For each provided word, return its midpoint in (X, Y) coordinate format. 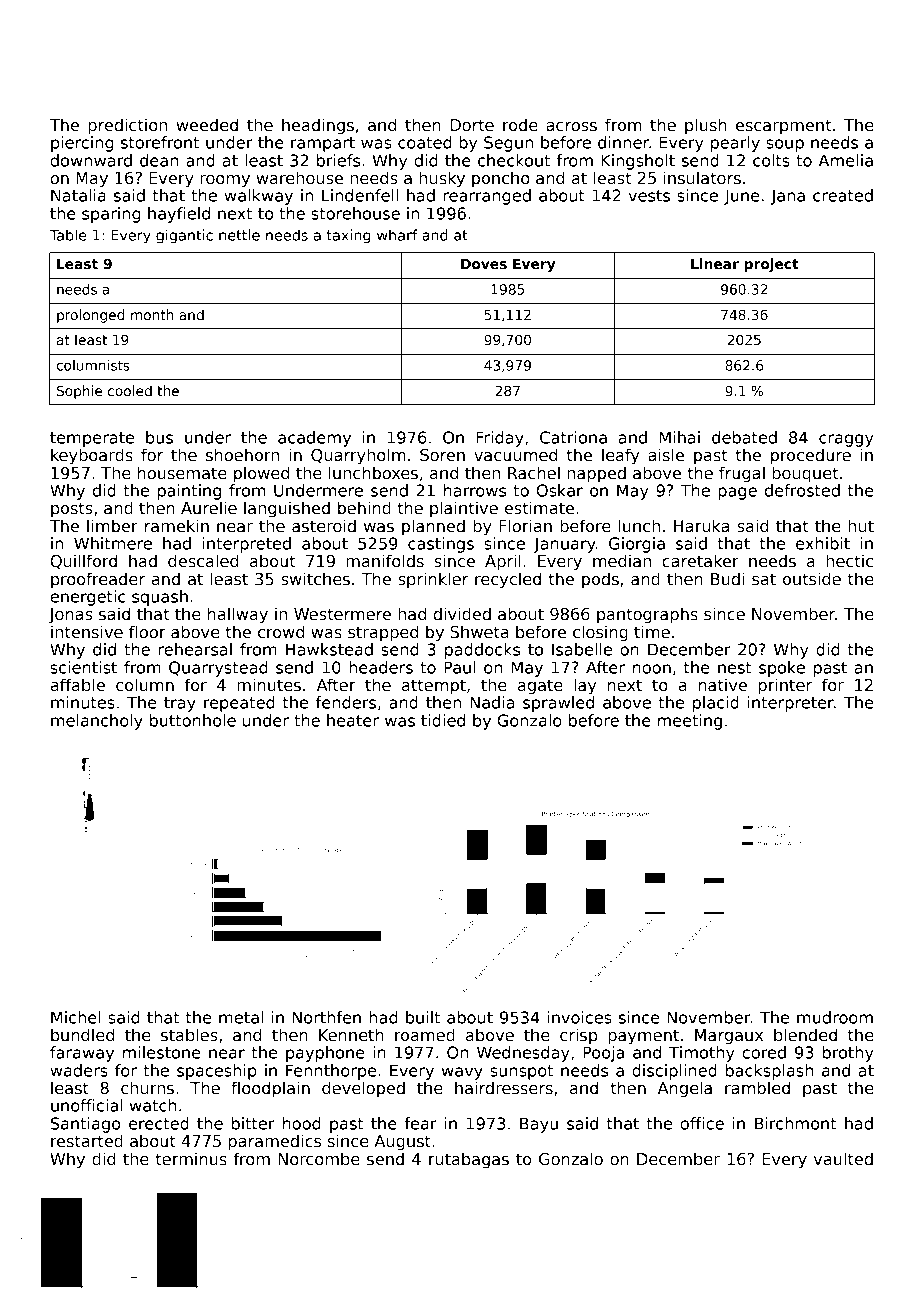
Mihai (679, 437)
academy (314, 439)
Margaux (729, 1037)
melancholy (97, 722)
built (423, 1017)
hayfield (179, 215)
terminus (191, 1159)
